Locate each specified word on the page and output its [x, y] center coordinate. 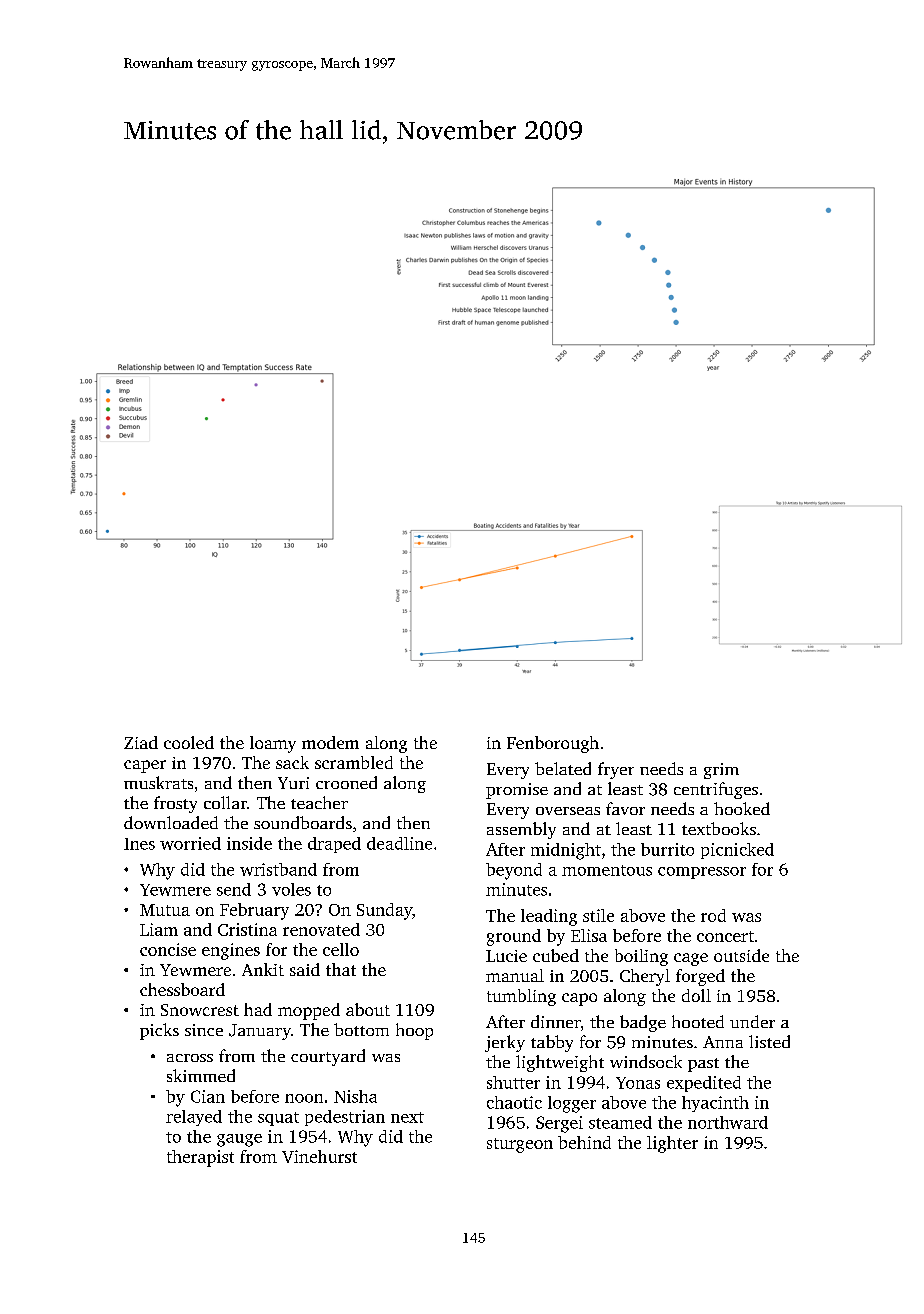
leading [549, 917]
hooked [742, 808]
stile [598, 915]
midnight [566, 851]
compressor [702, 873]
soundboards [303, 822]
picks [159, 1031]
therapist [200, 1158]
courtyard [328, 1057]
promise [517, 791]
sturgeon [520, 1145]
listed [769, 1041]
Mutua [165, 910]
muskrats [158, 782]
